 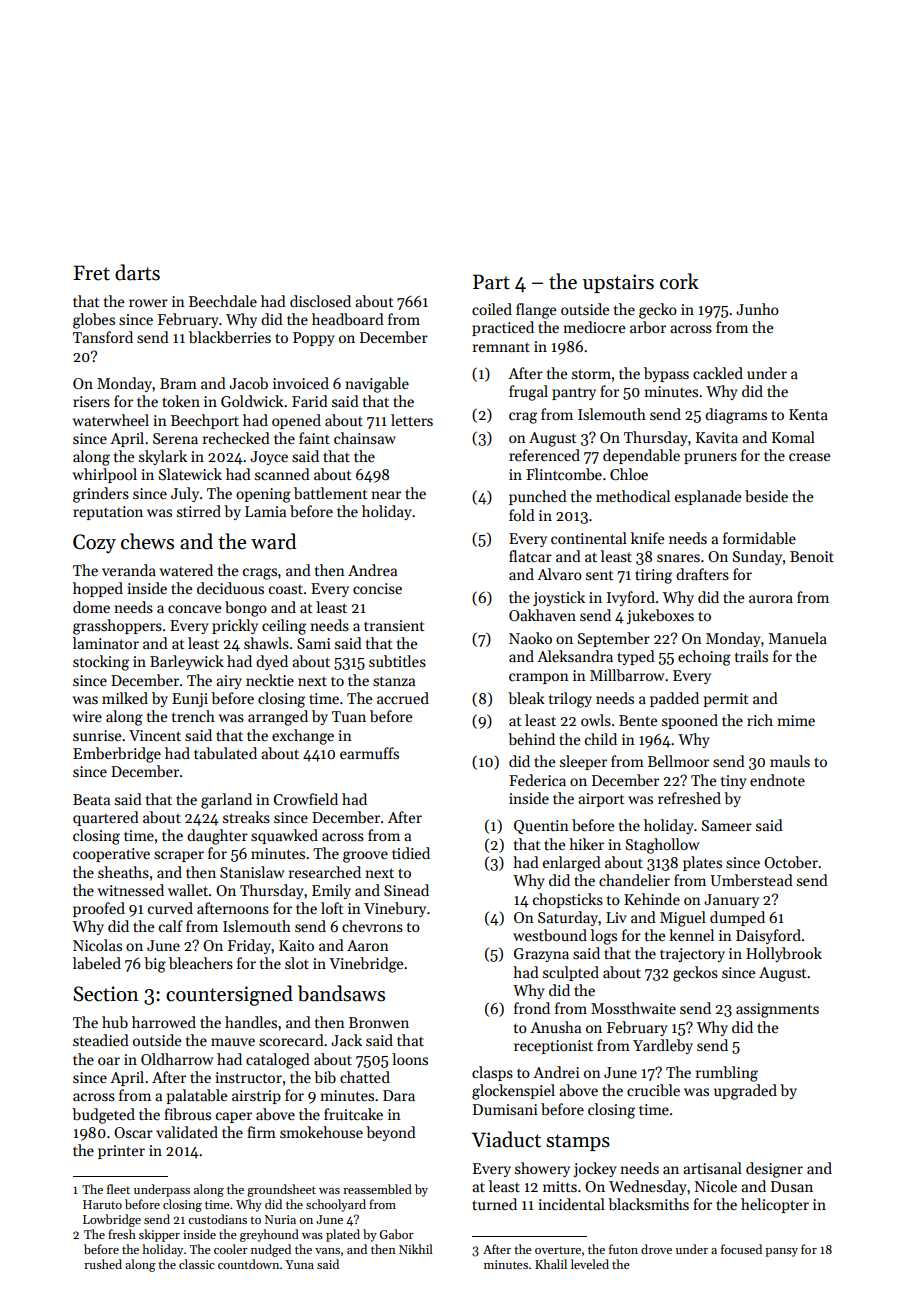 I want to click on validated, so click(x=187, y=1132).
